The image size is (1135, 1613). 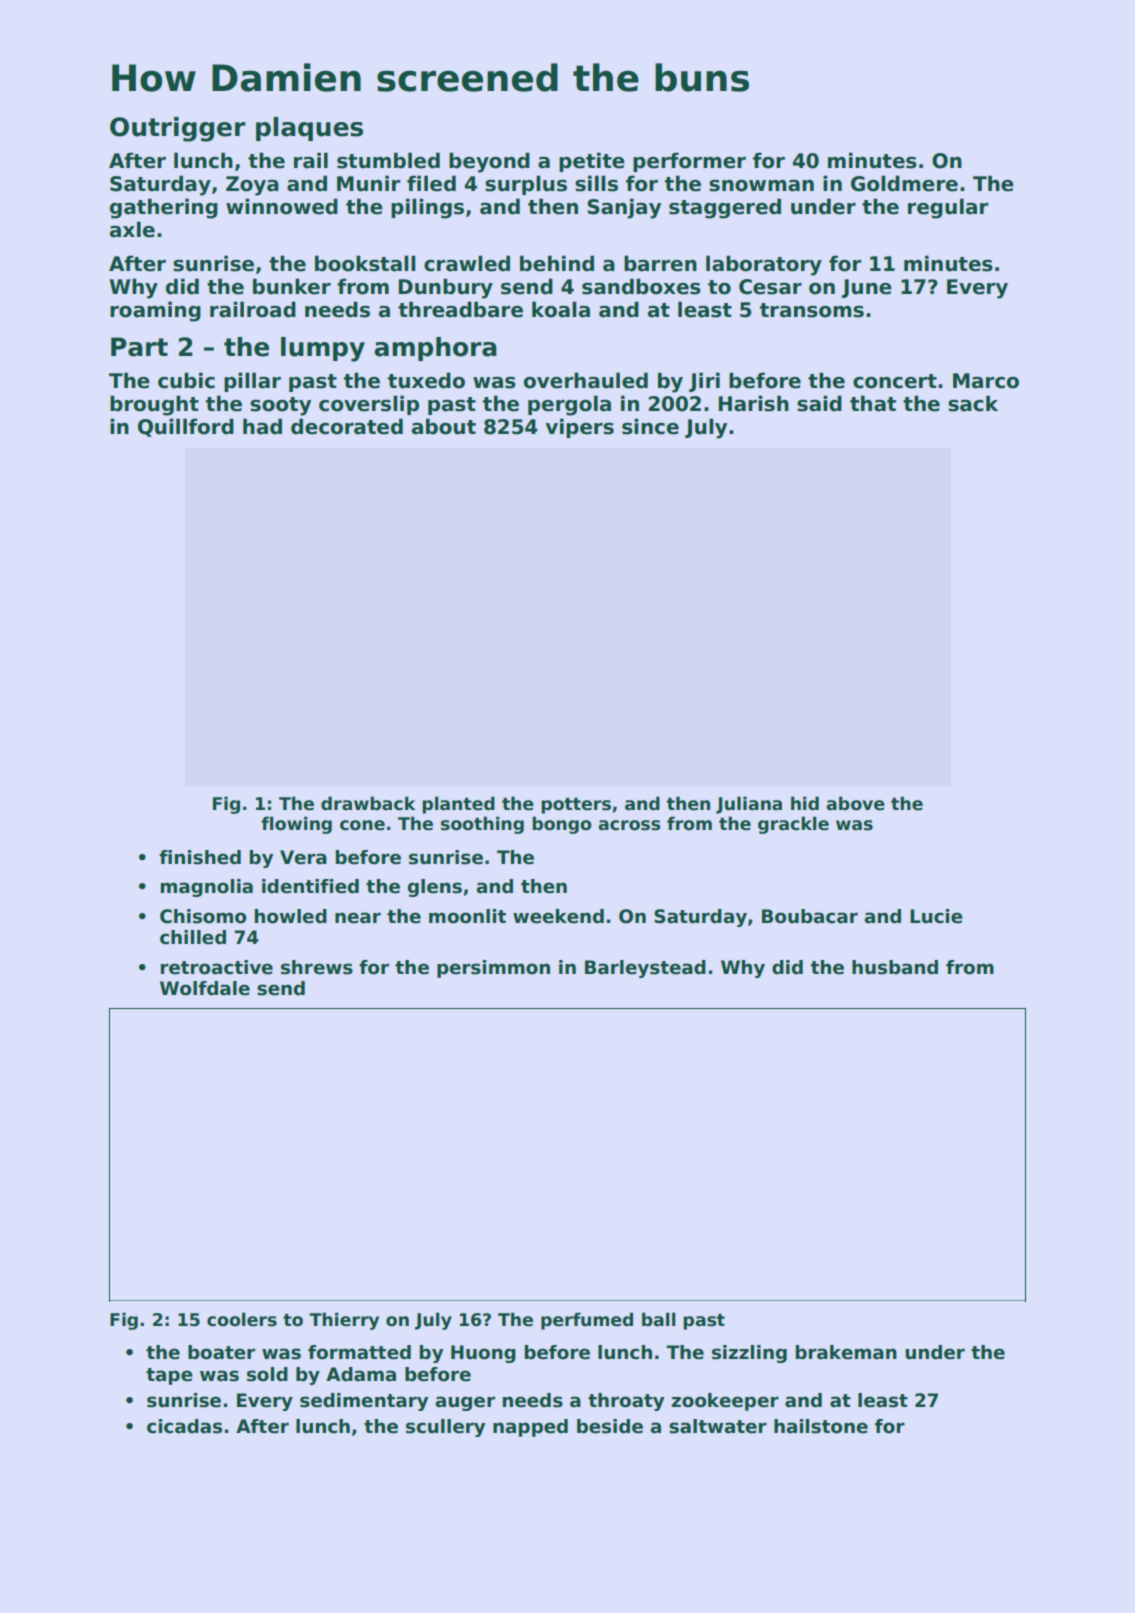 I want to click on Boubacar, so click(x=810, y=916).
